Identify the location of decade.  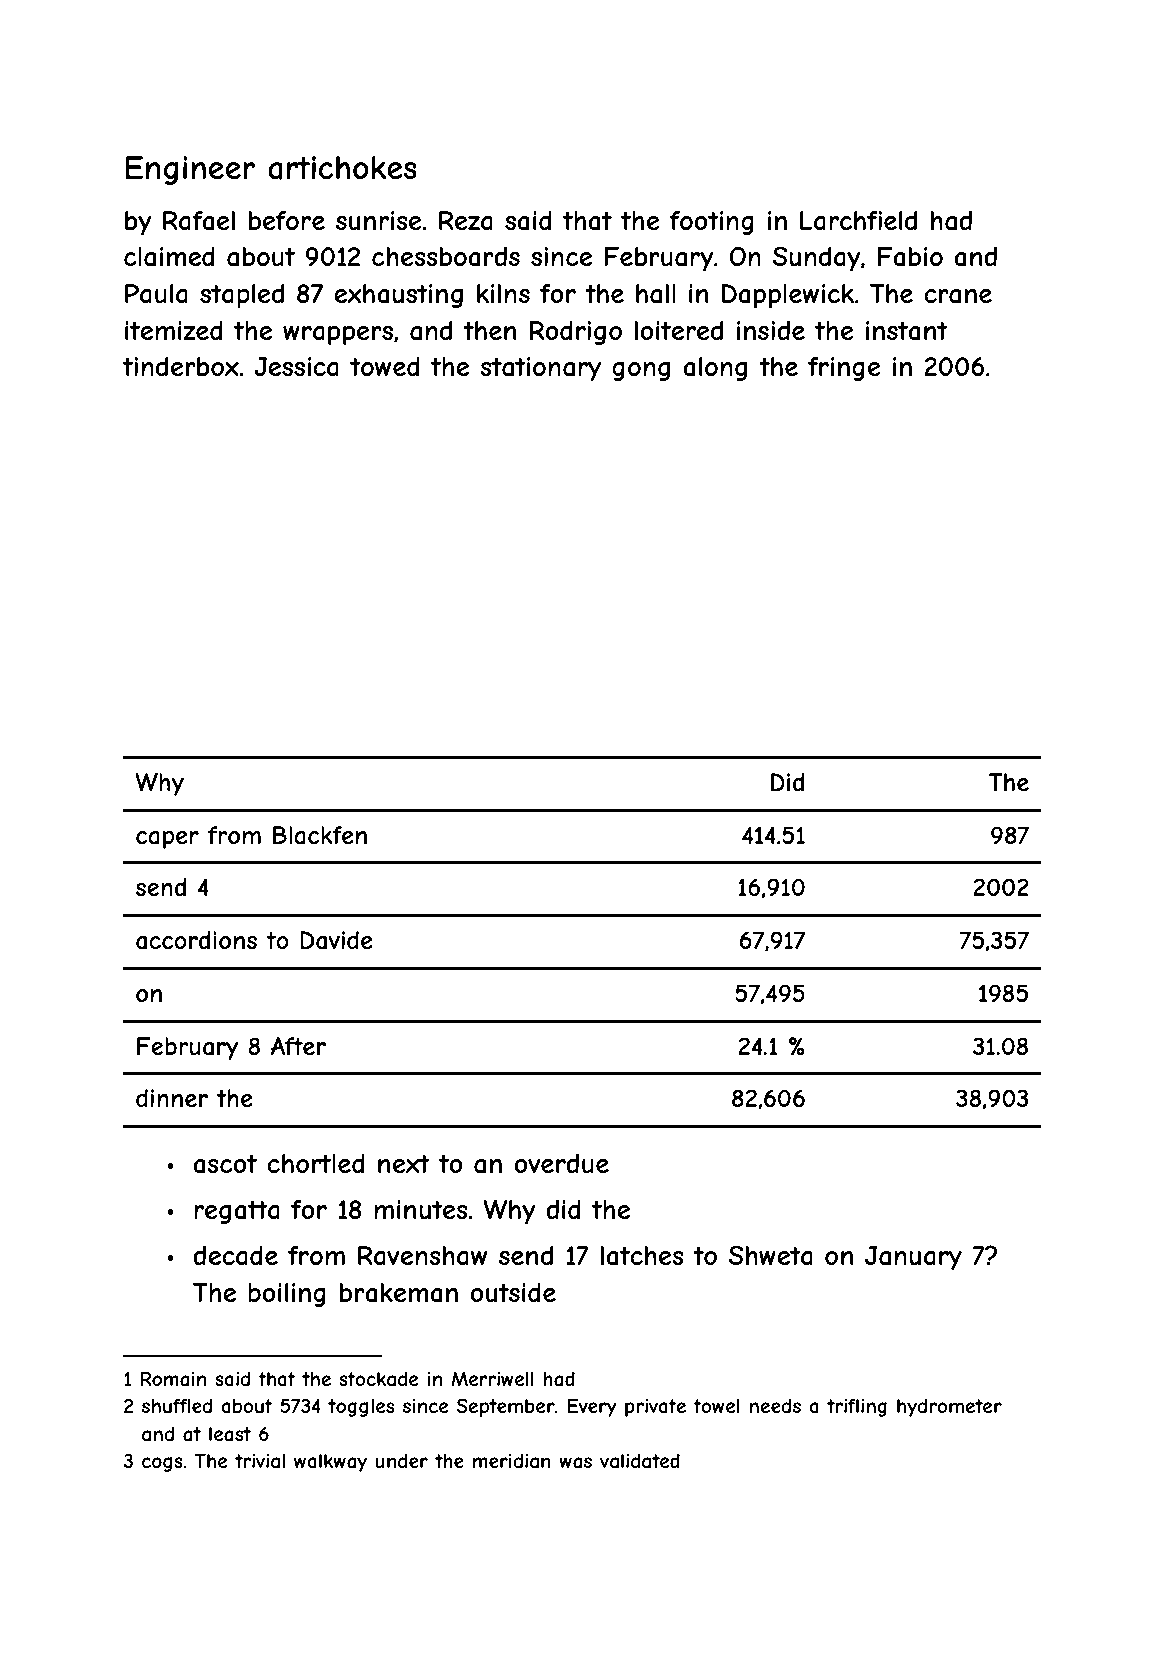
(235, 1256).
